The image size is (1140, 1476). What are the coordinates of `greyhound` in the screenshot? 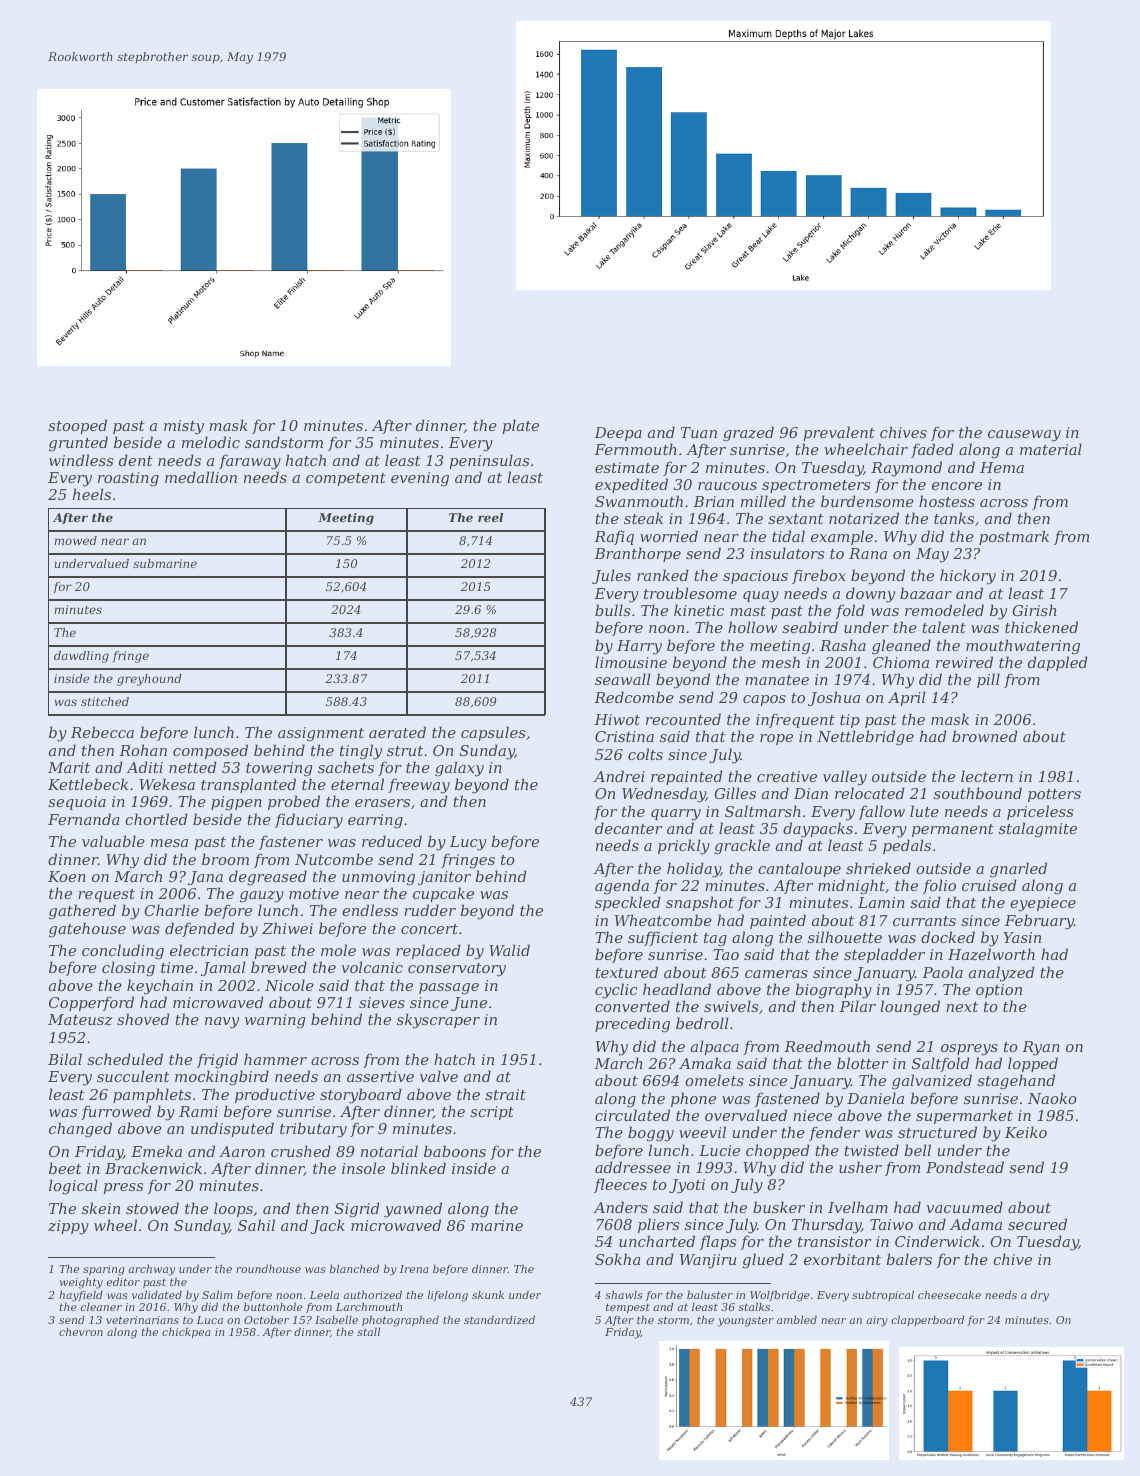 It's located at (149, 680).
